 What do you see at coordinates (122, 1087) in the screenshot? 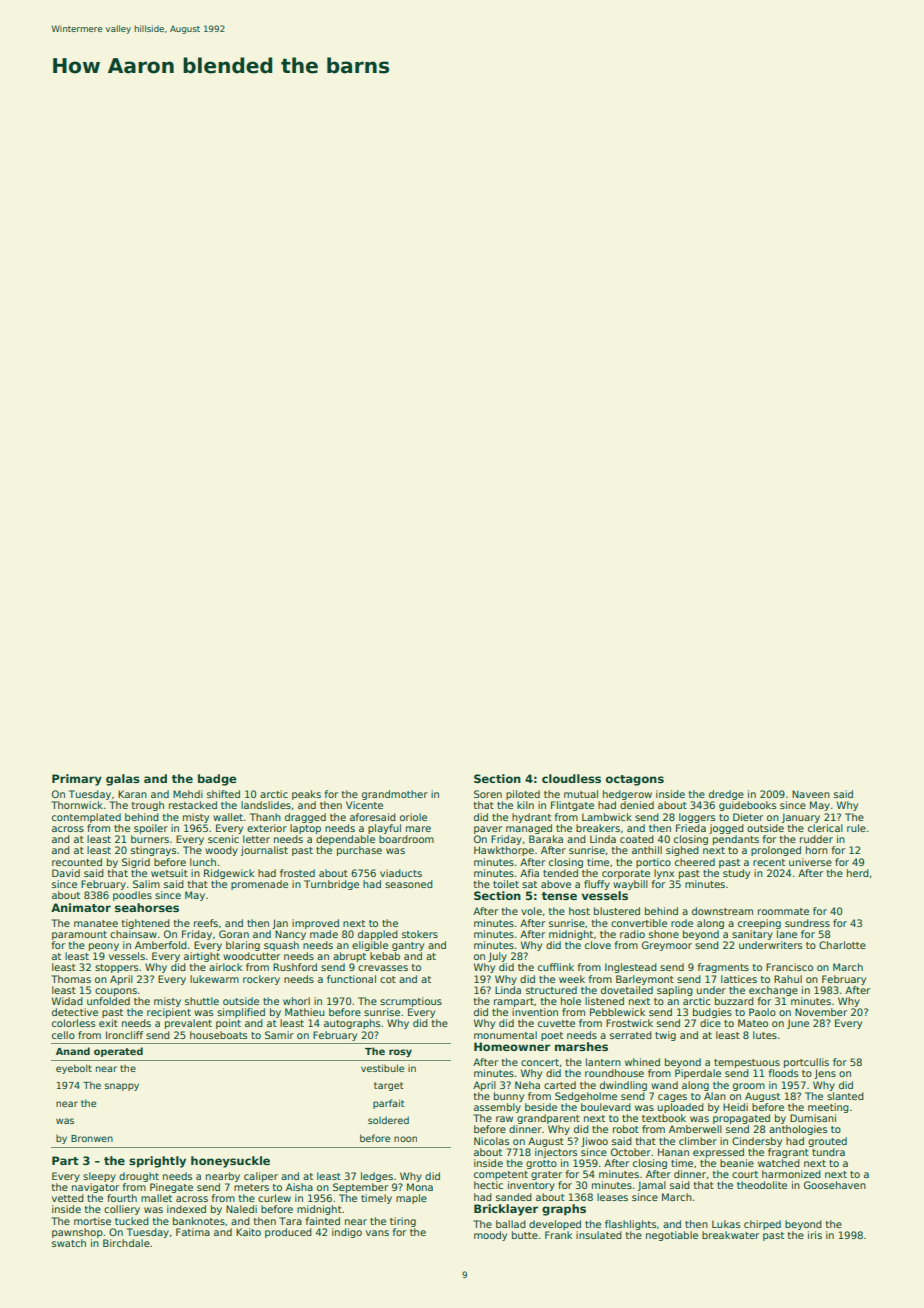
I see `snappy` at bounding box center [122, 1087].
